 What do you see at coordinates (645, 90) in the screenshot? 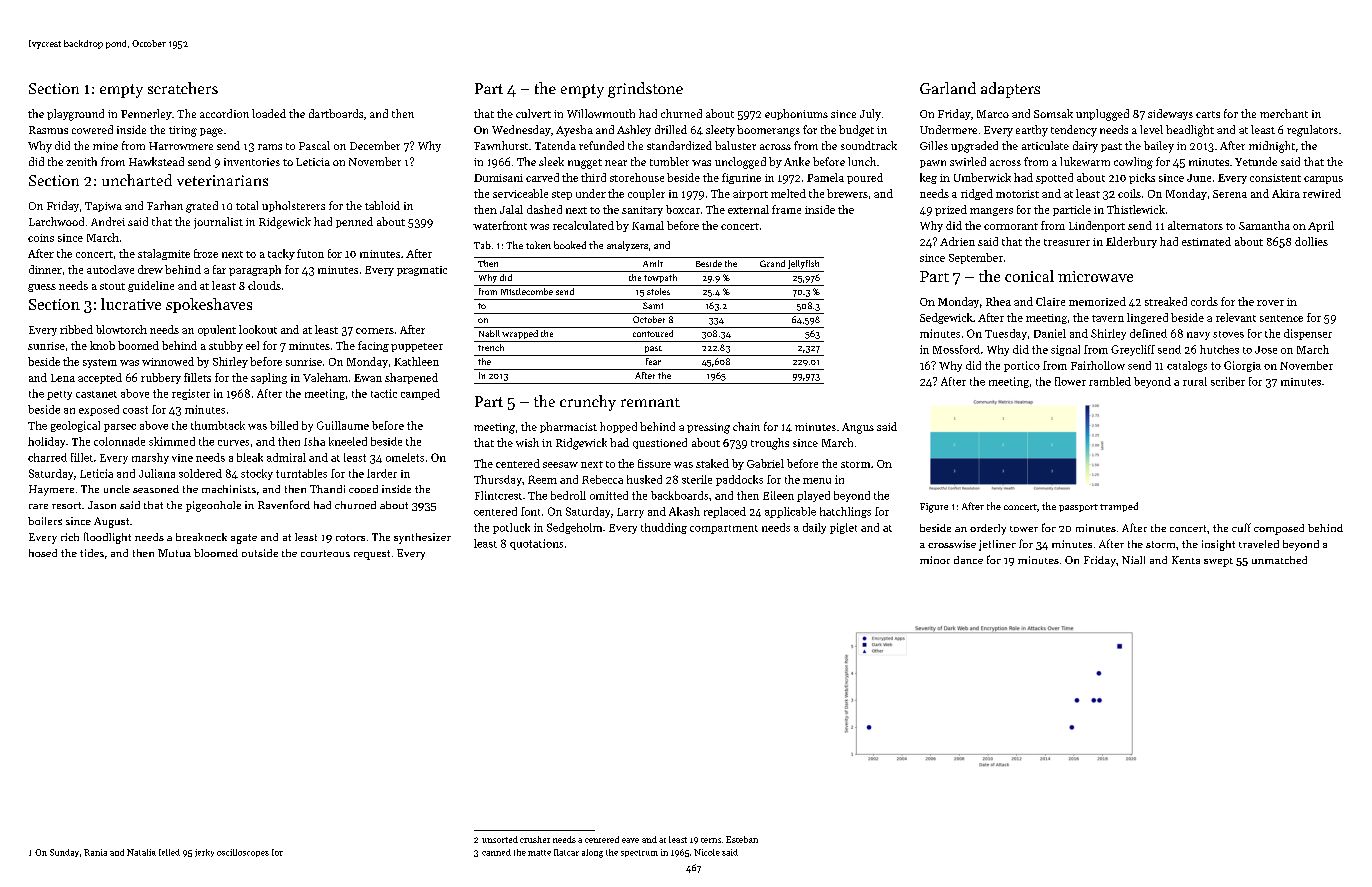
I see `grindstone` at bounding box center [645, 90].
